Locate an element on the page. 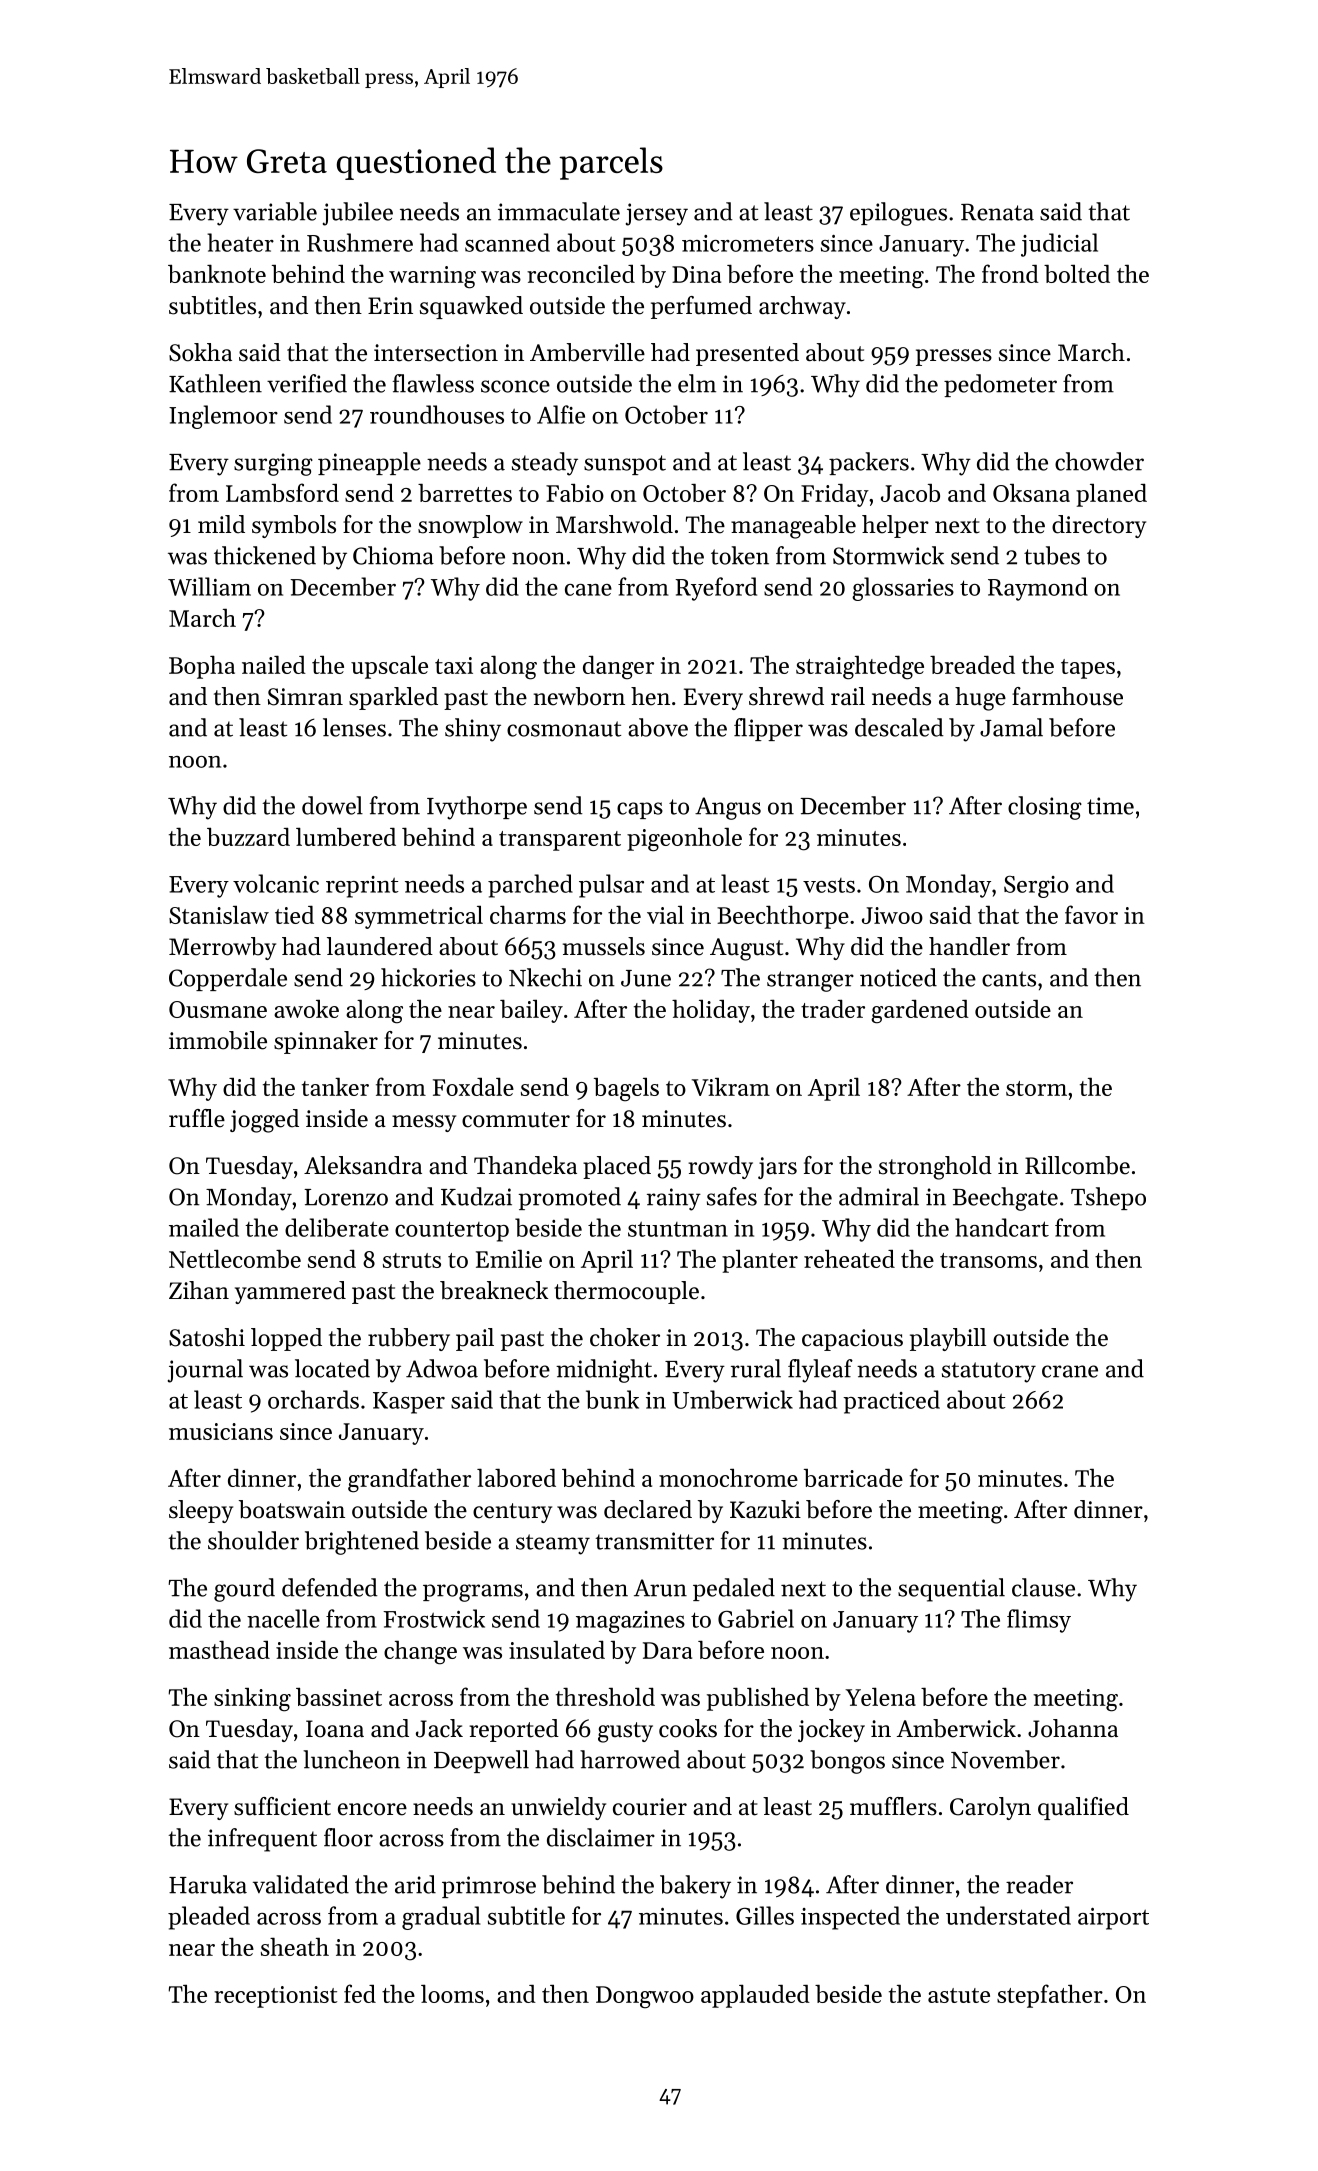  Renata is located at coordinates (997, 212).
